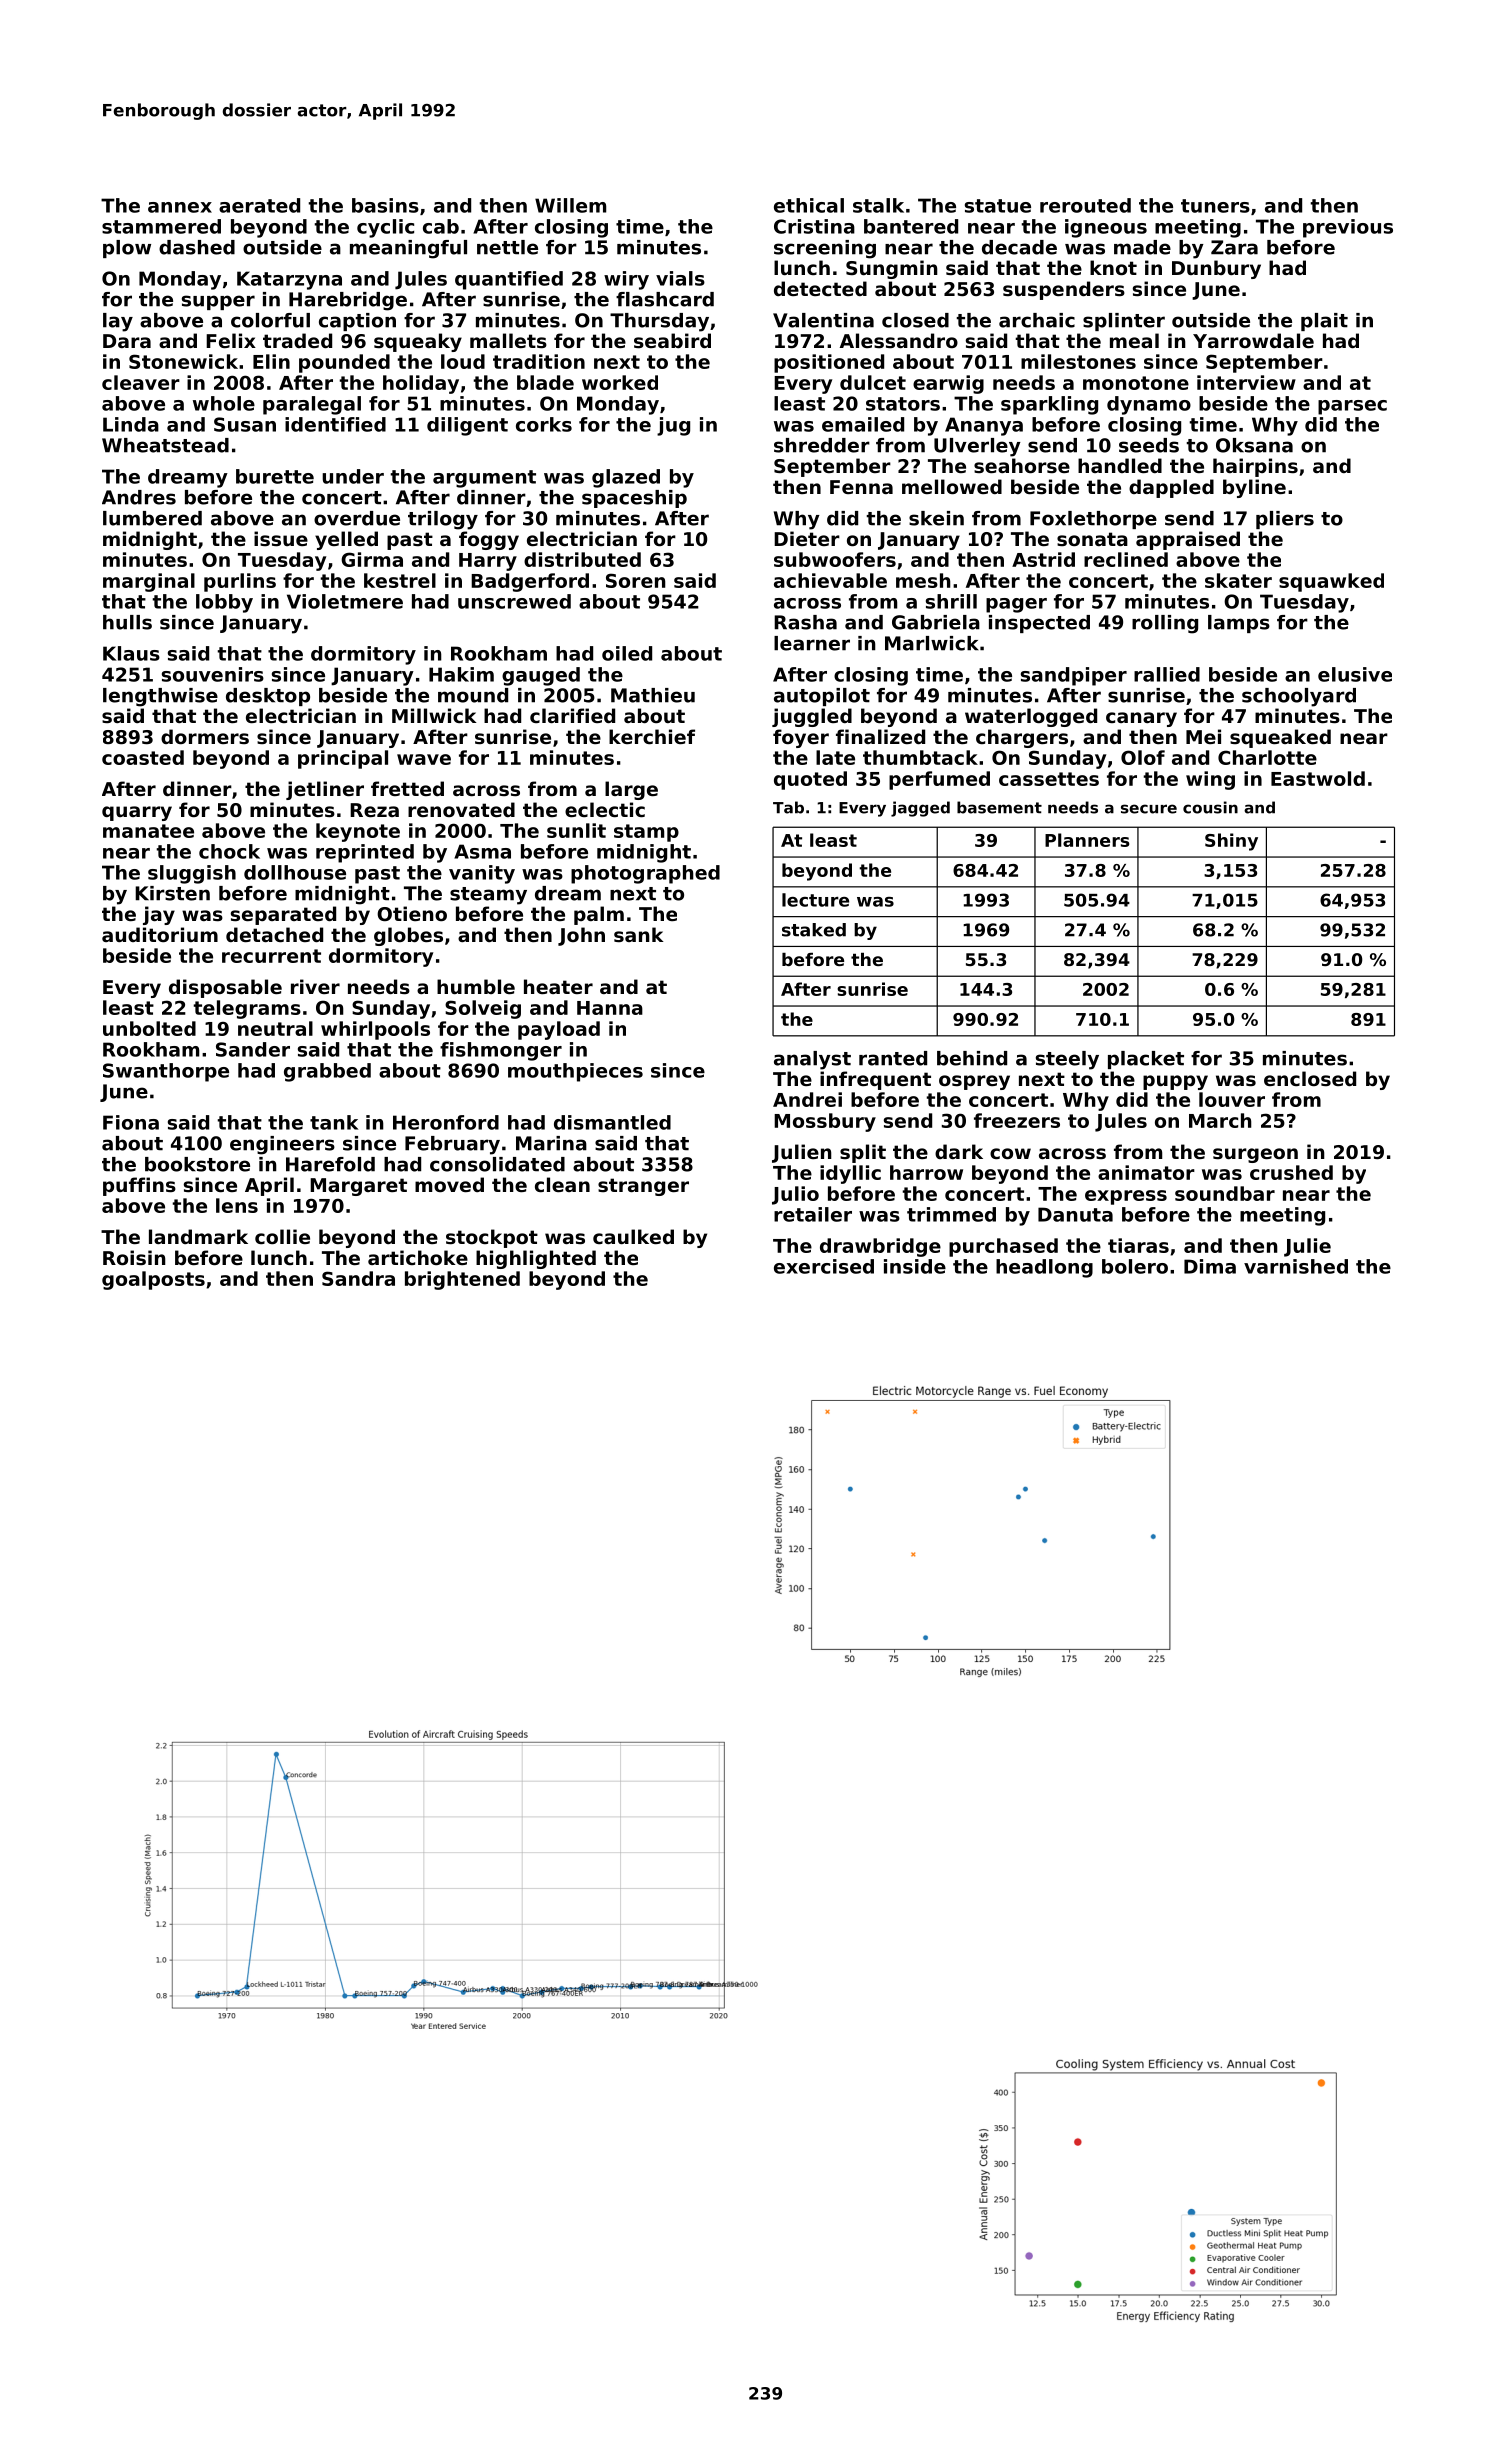  Describe the element at coordinates (192, 874) in the screenshot. I see `sluggish` at that location.
